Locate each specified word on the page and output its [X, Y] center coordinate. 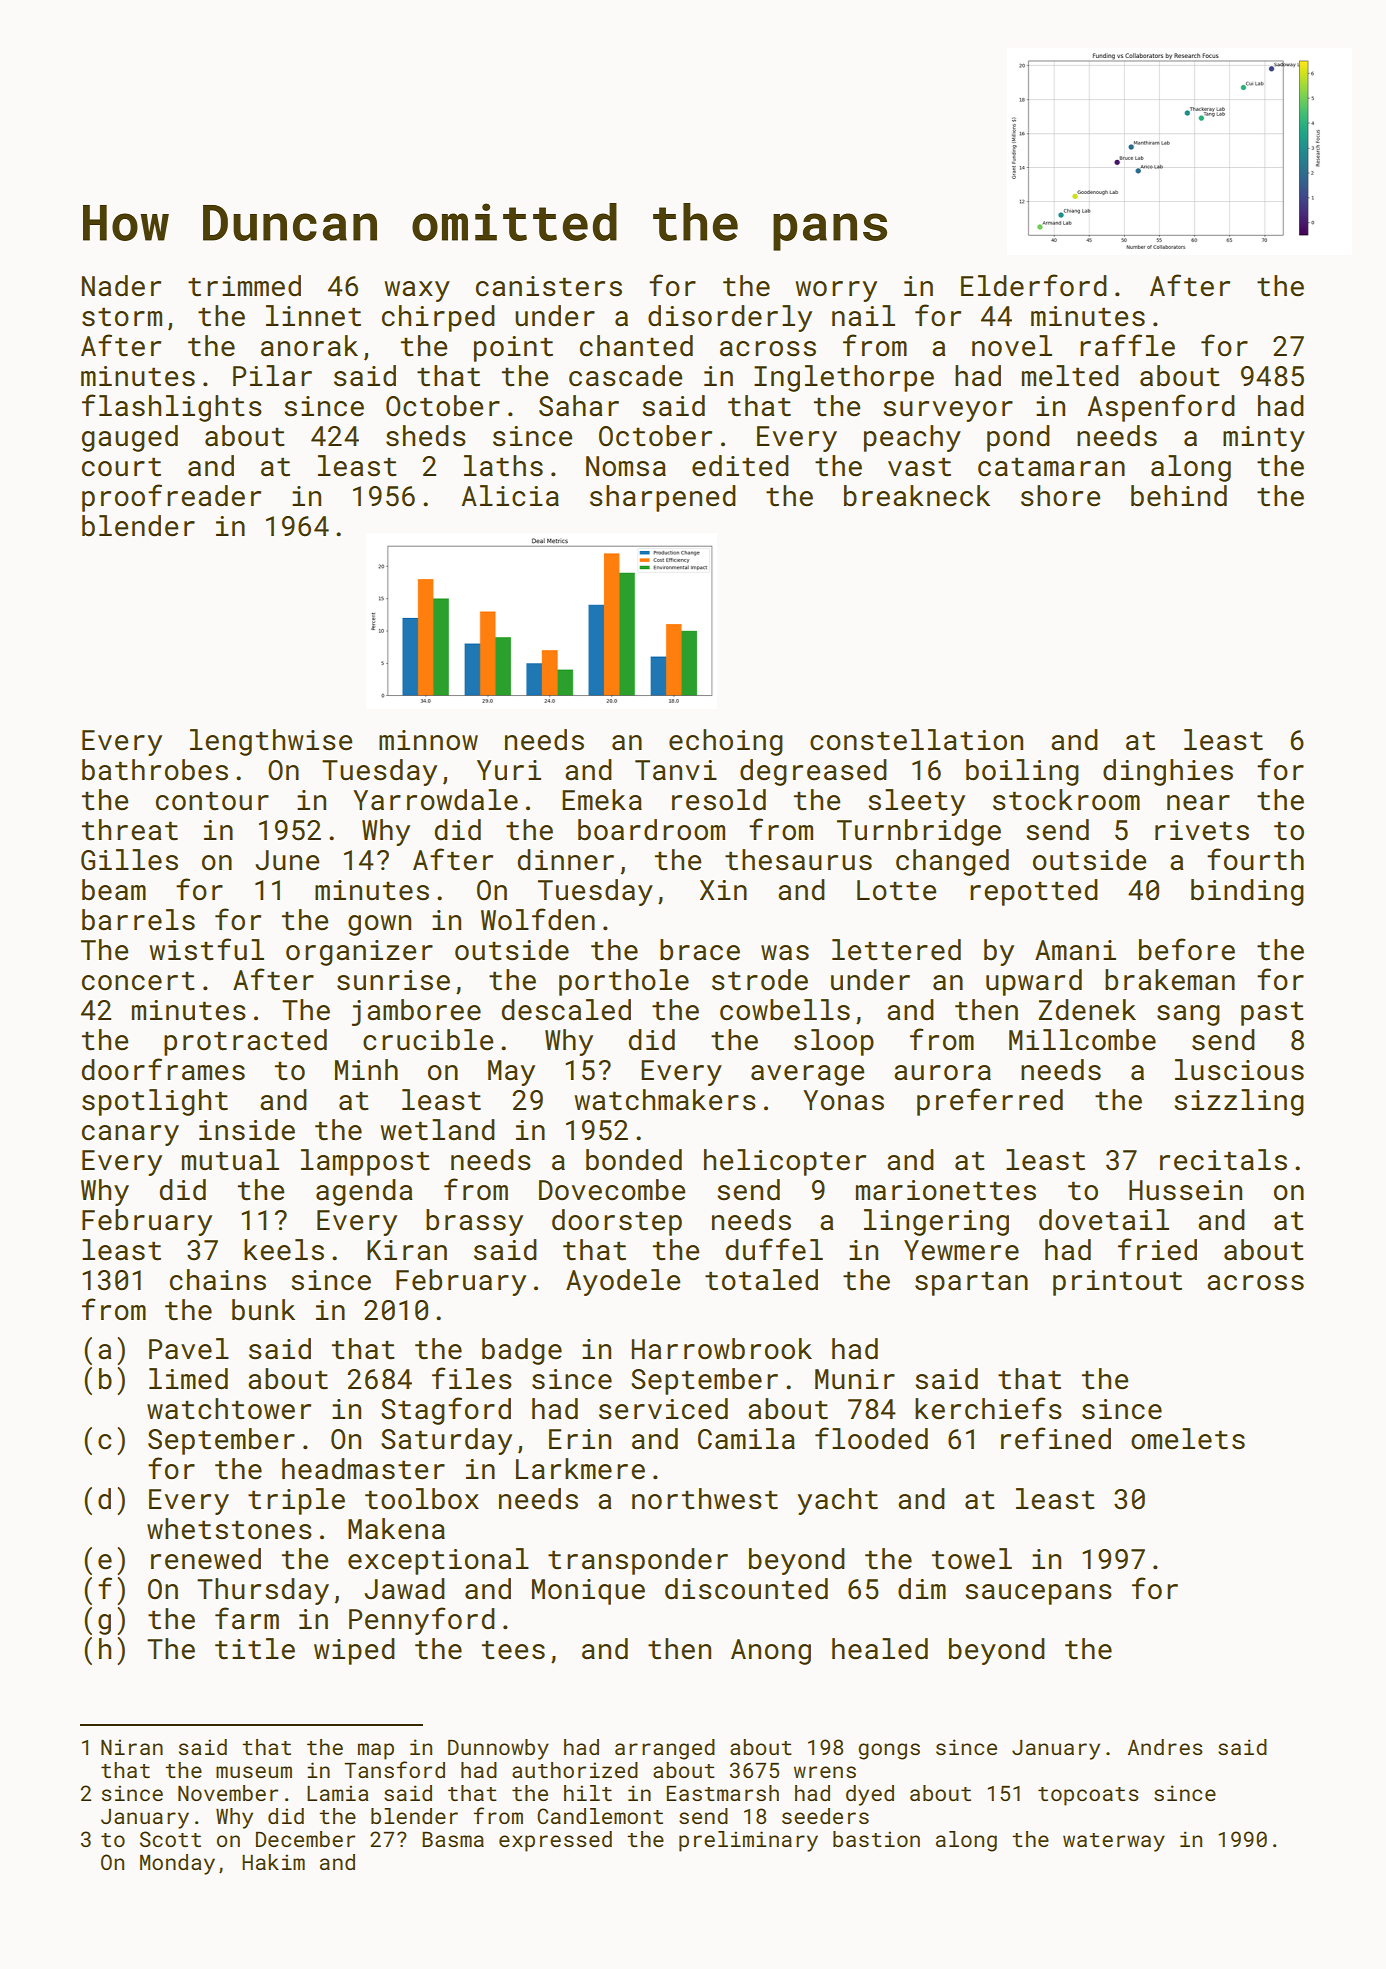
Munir [855, 1379]
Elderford [1034, 285]
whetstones [229, 1529]
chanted [636, 346]
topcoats [1088, 1796]
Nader [121, 286]
